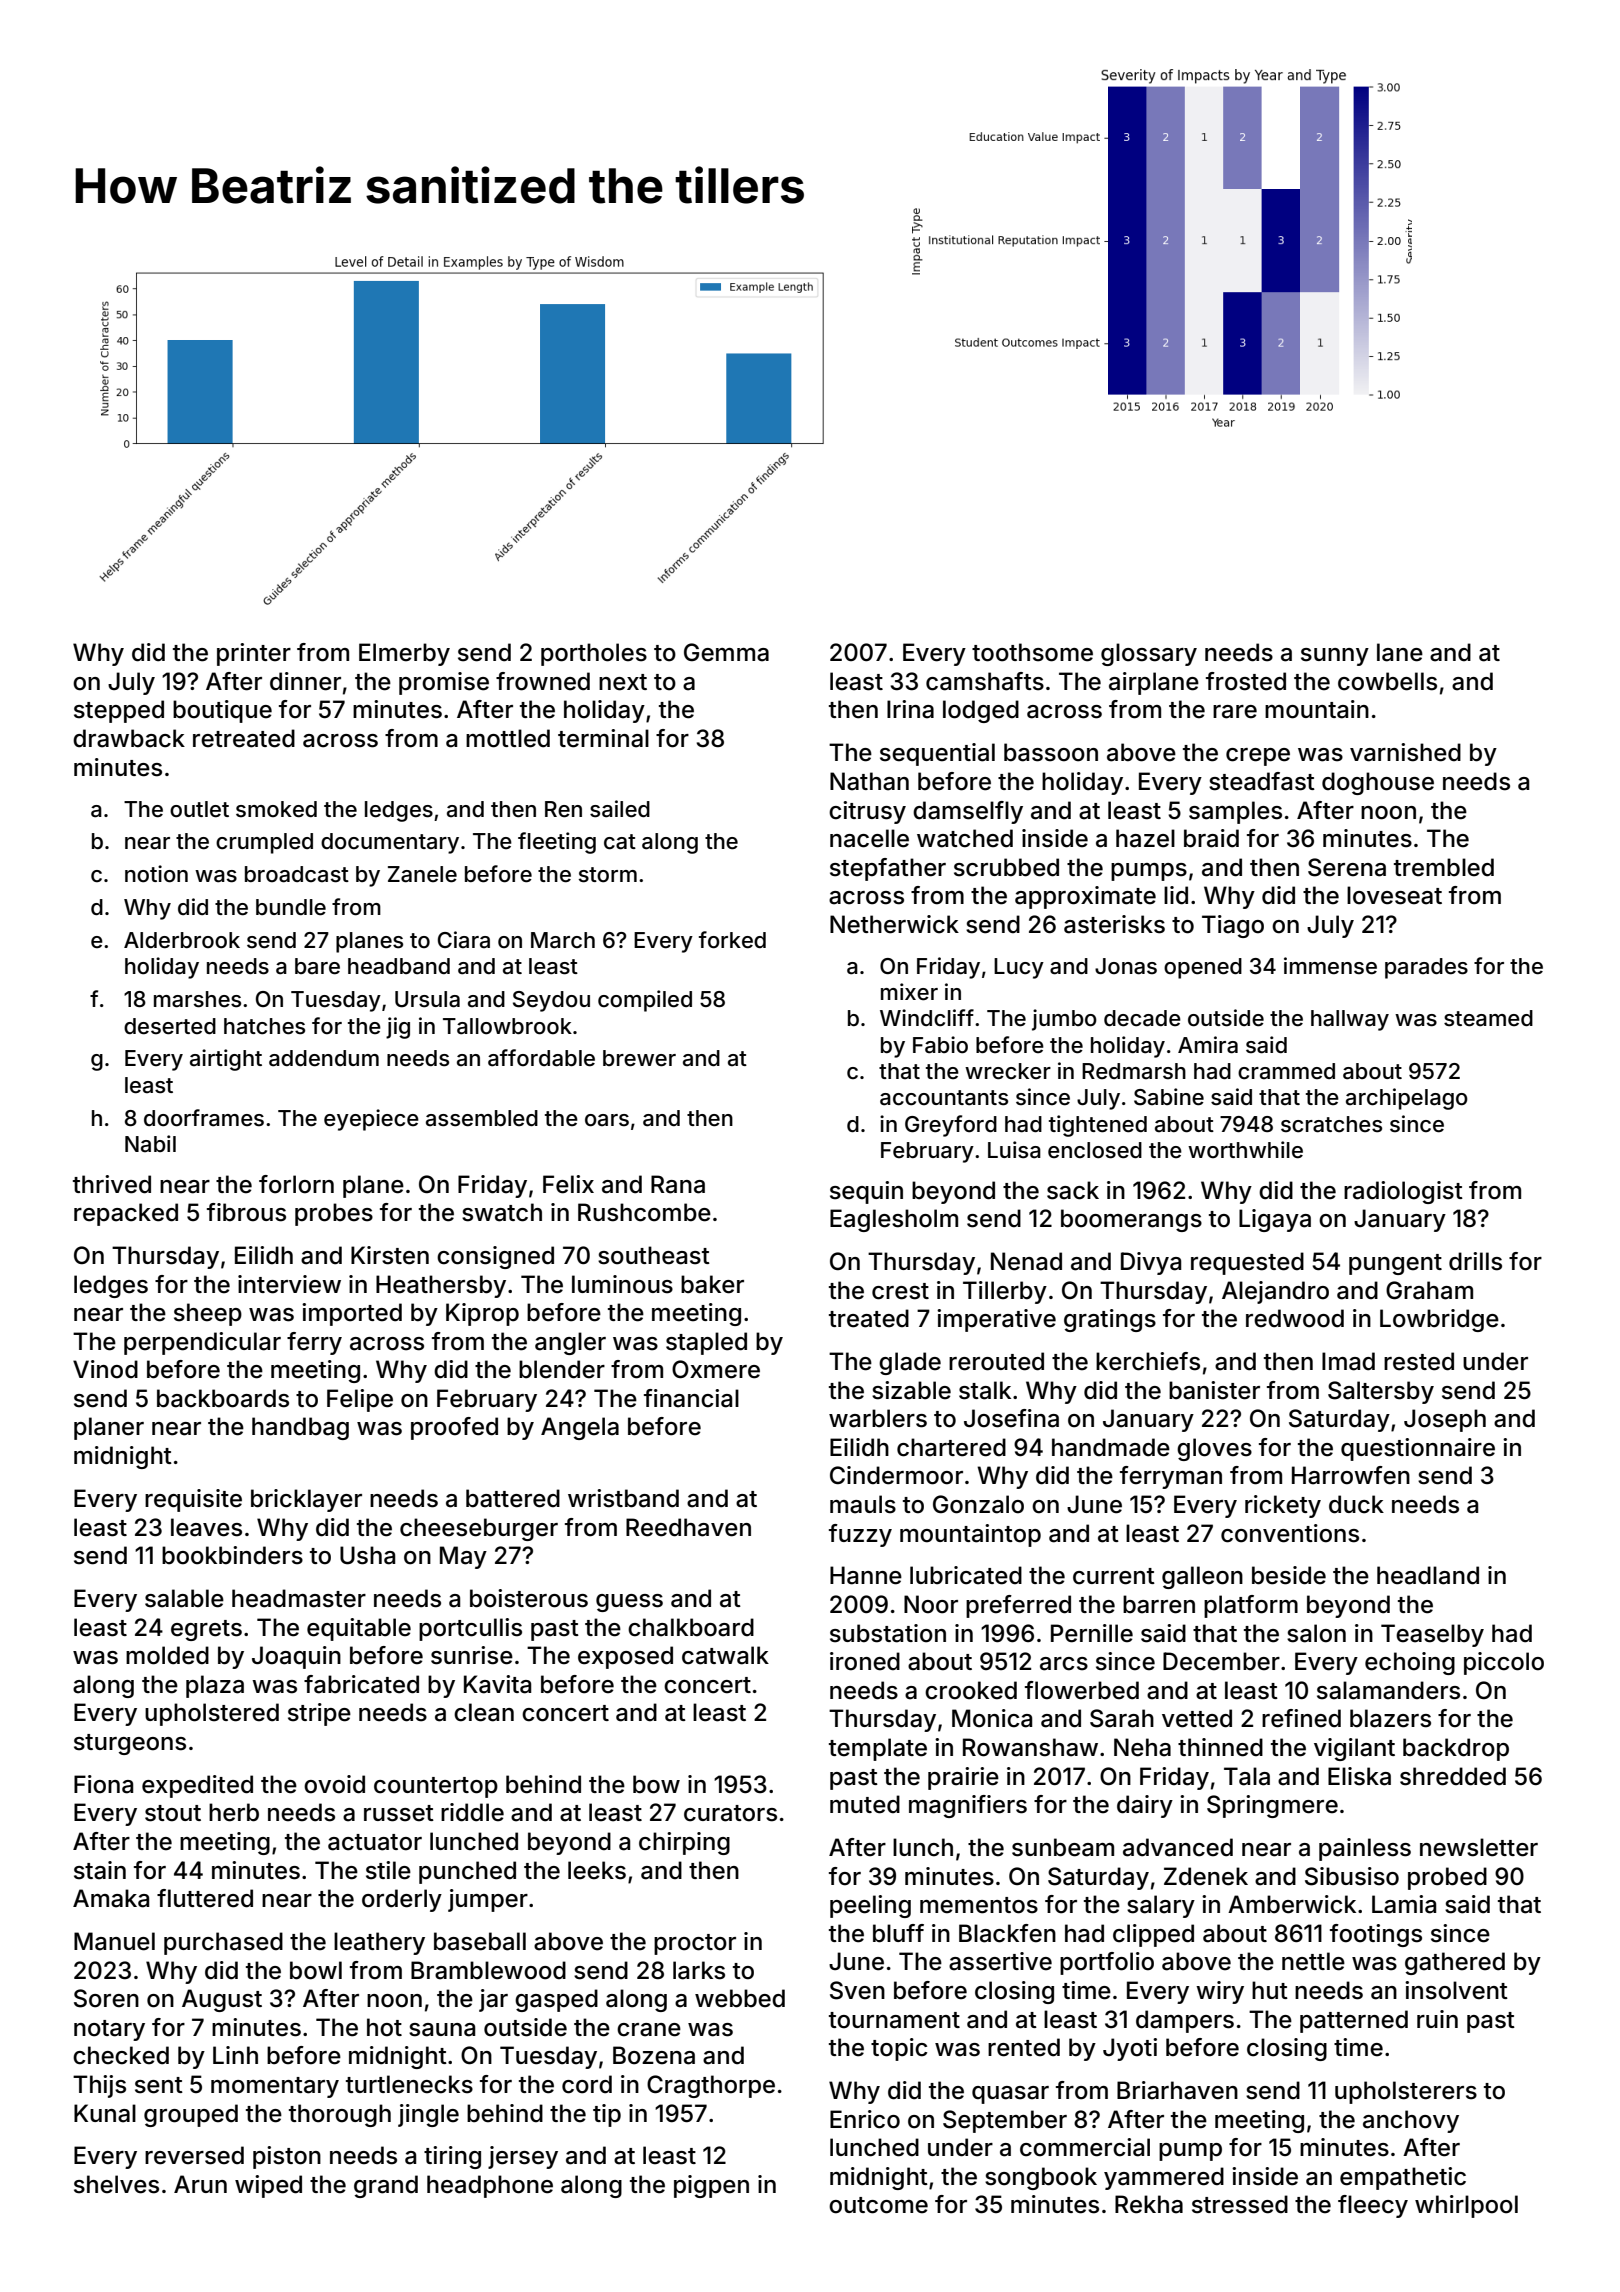  What do you see at coordinates (608, 875) in the image?
I see `storm` at bounding box center [608, 875].
